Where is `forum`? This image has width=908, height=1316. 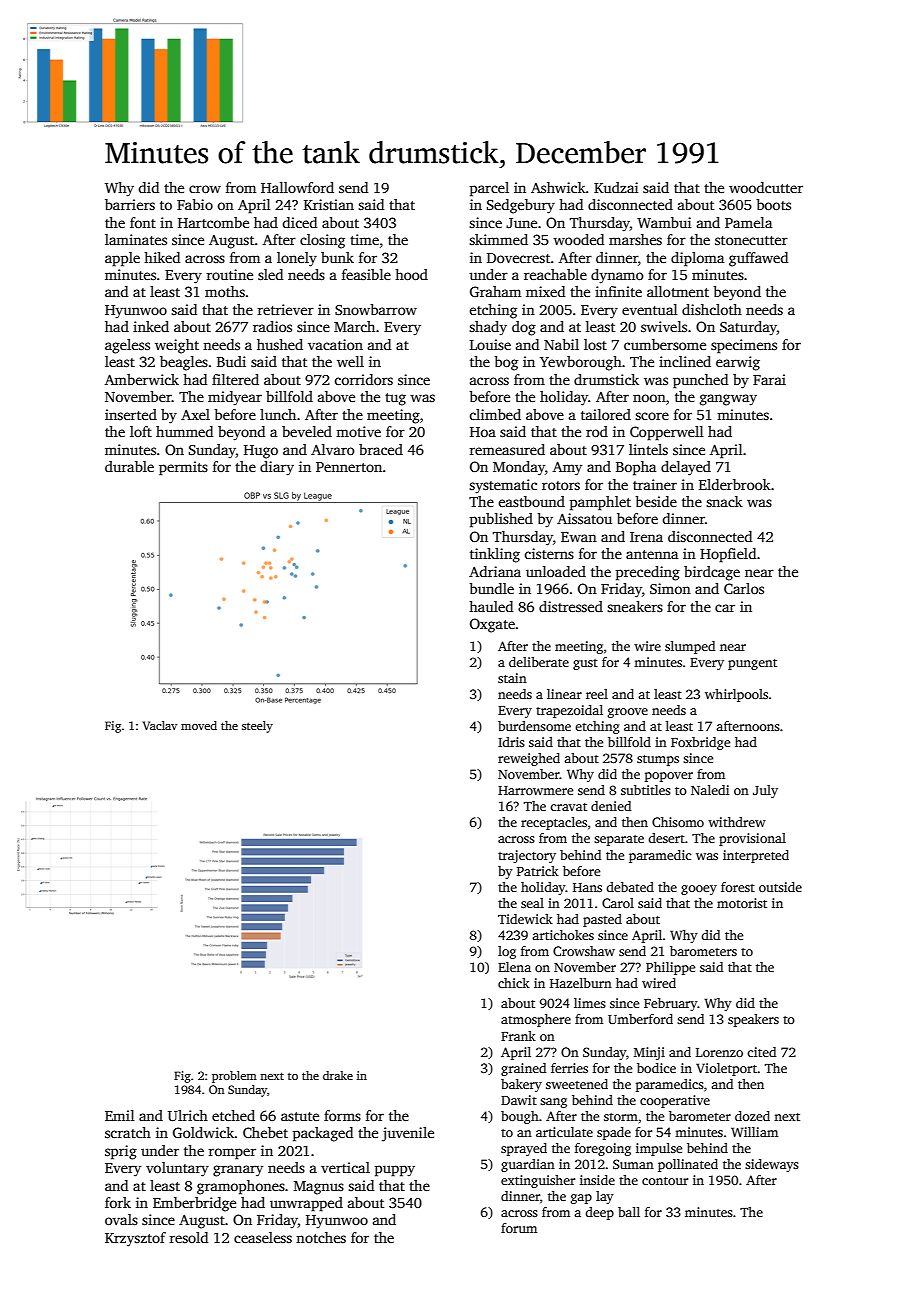
forum is located at coordinates (519, 1228).
